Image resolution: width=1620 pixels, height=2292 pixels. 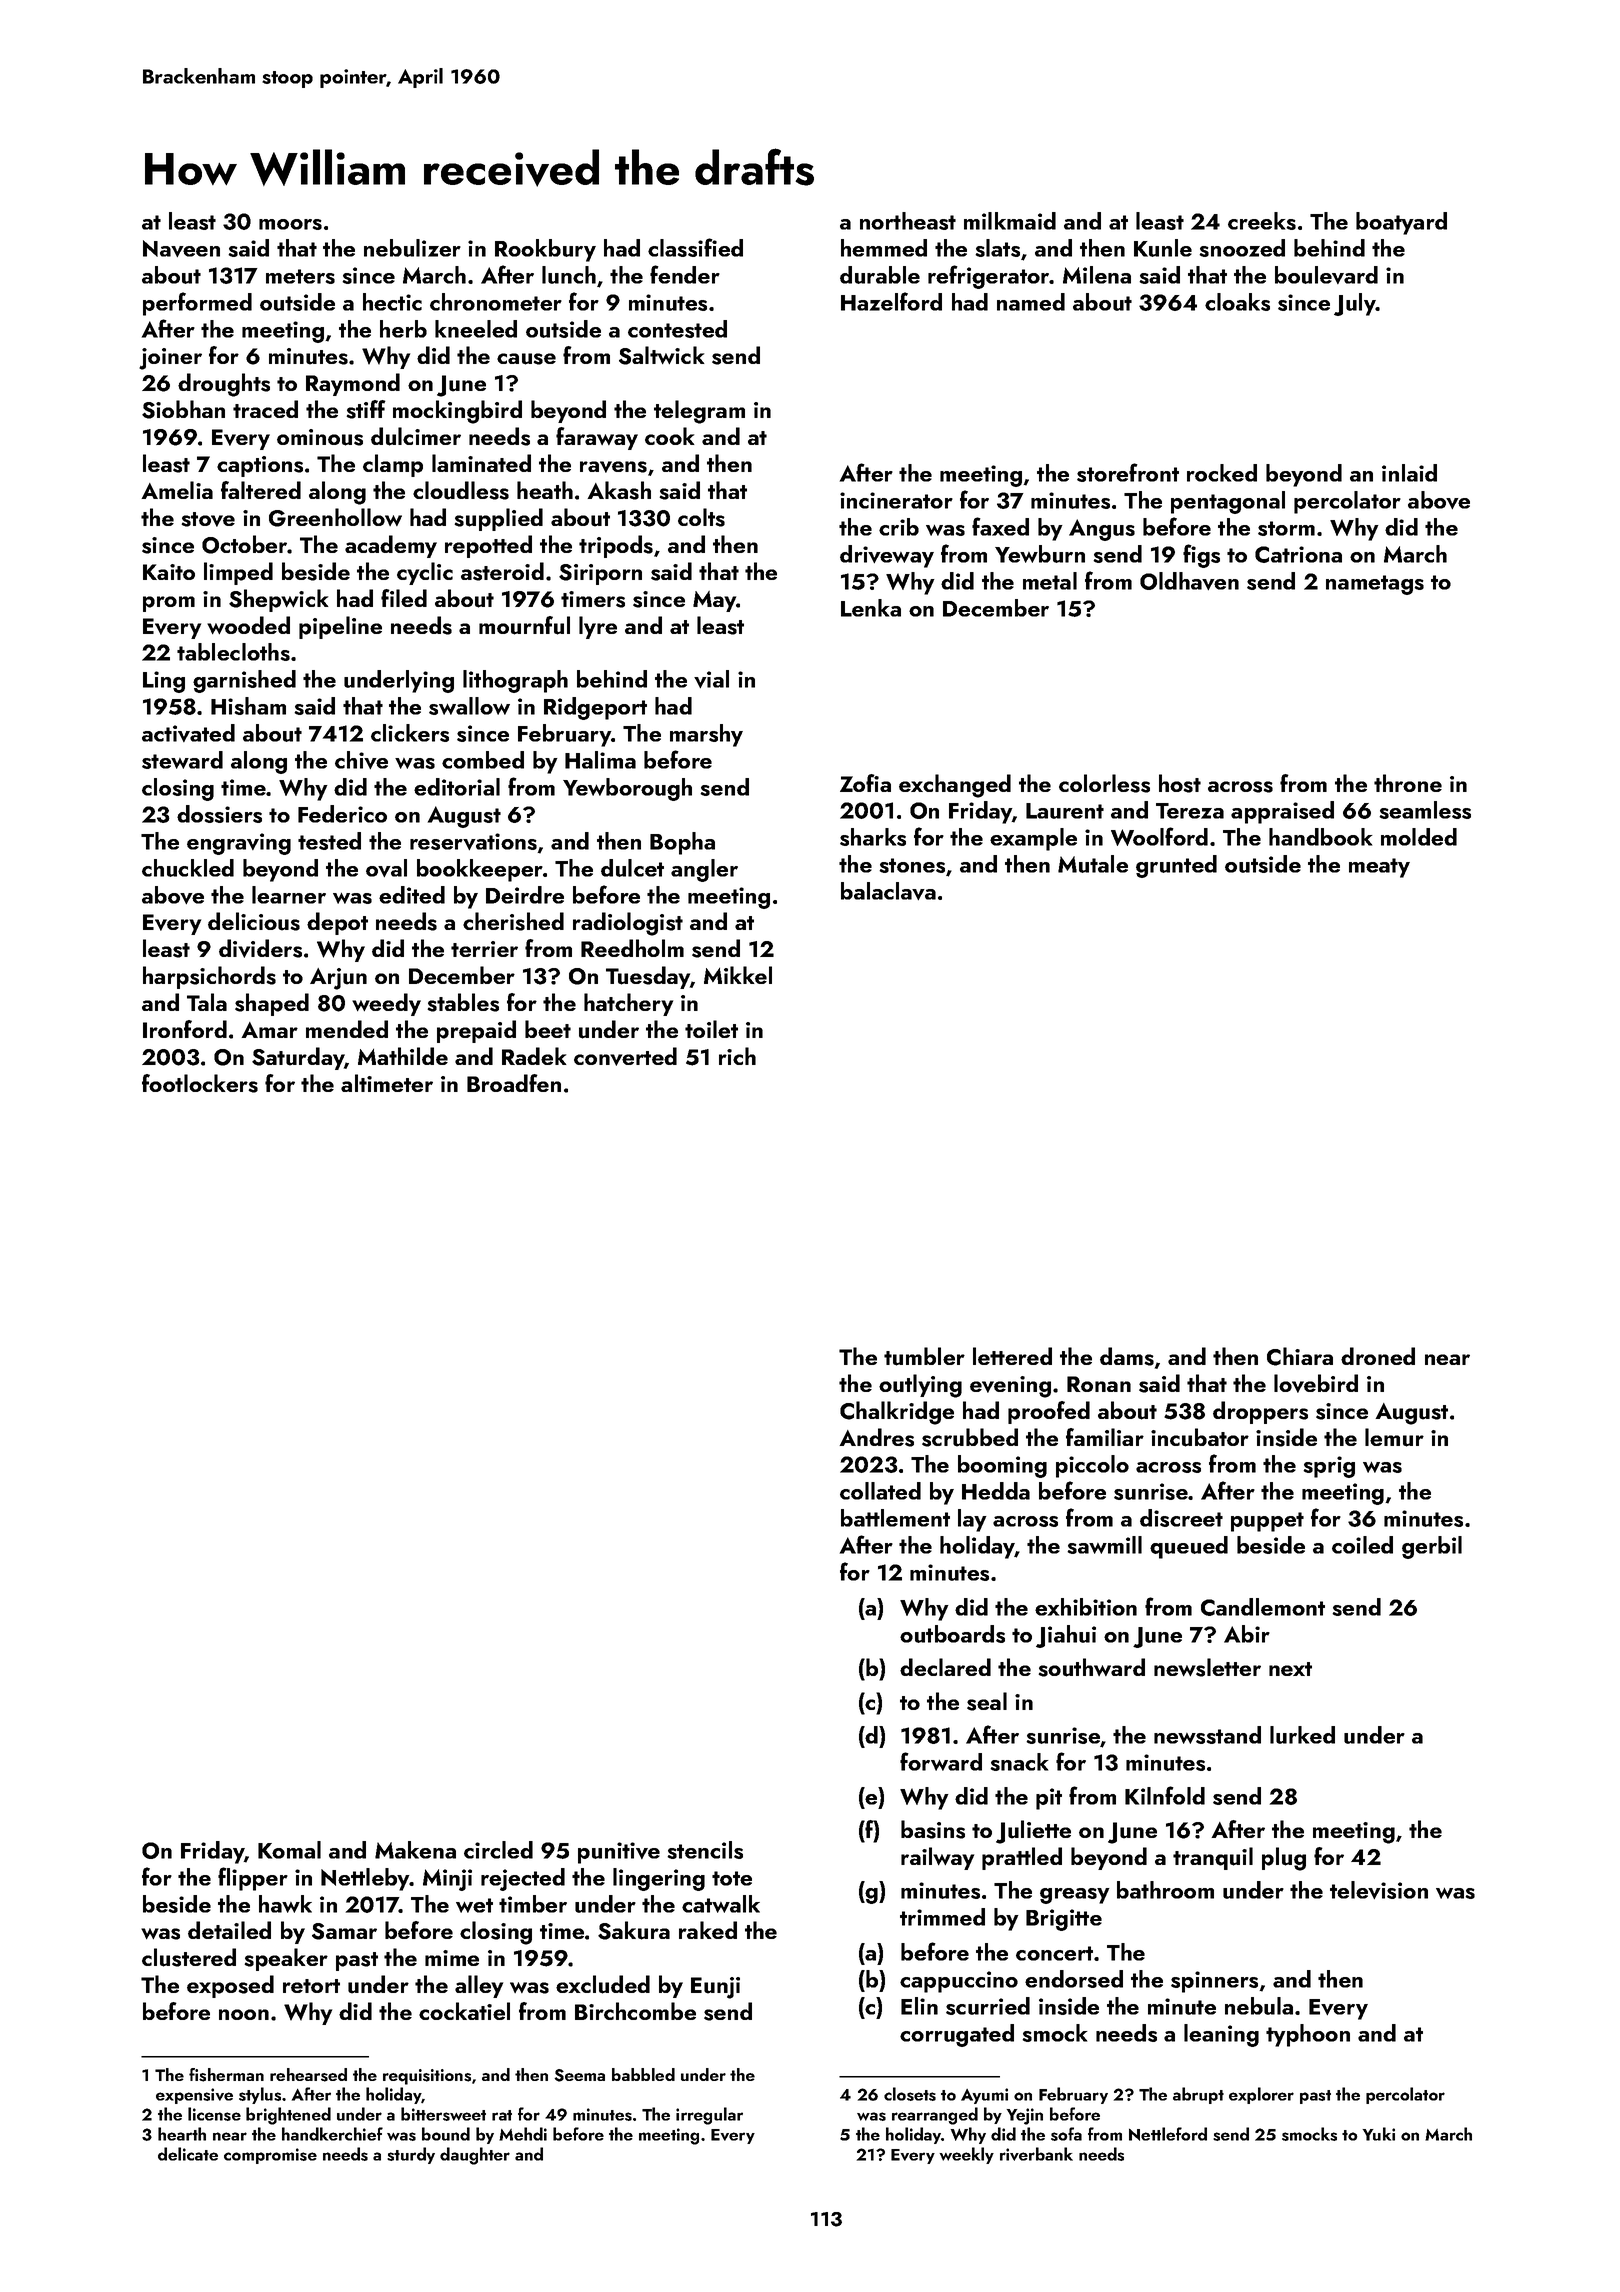 What do you see at coordinates (514, 1083) in the image?
I see `Broadfen` at bounding box center [514, 1083].
